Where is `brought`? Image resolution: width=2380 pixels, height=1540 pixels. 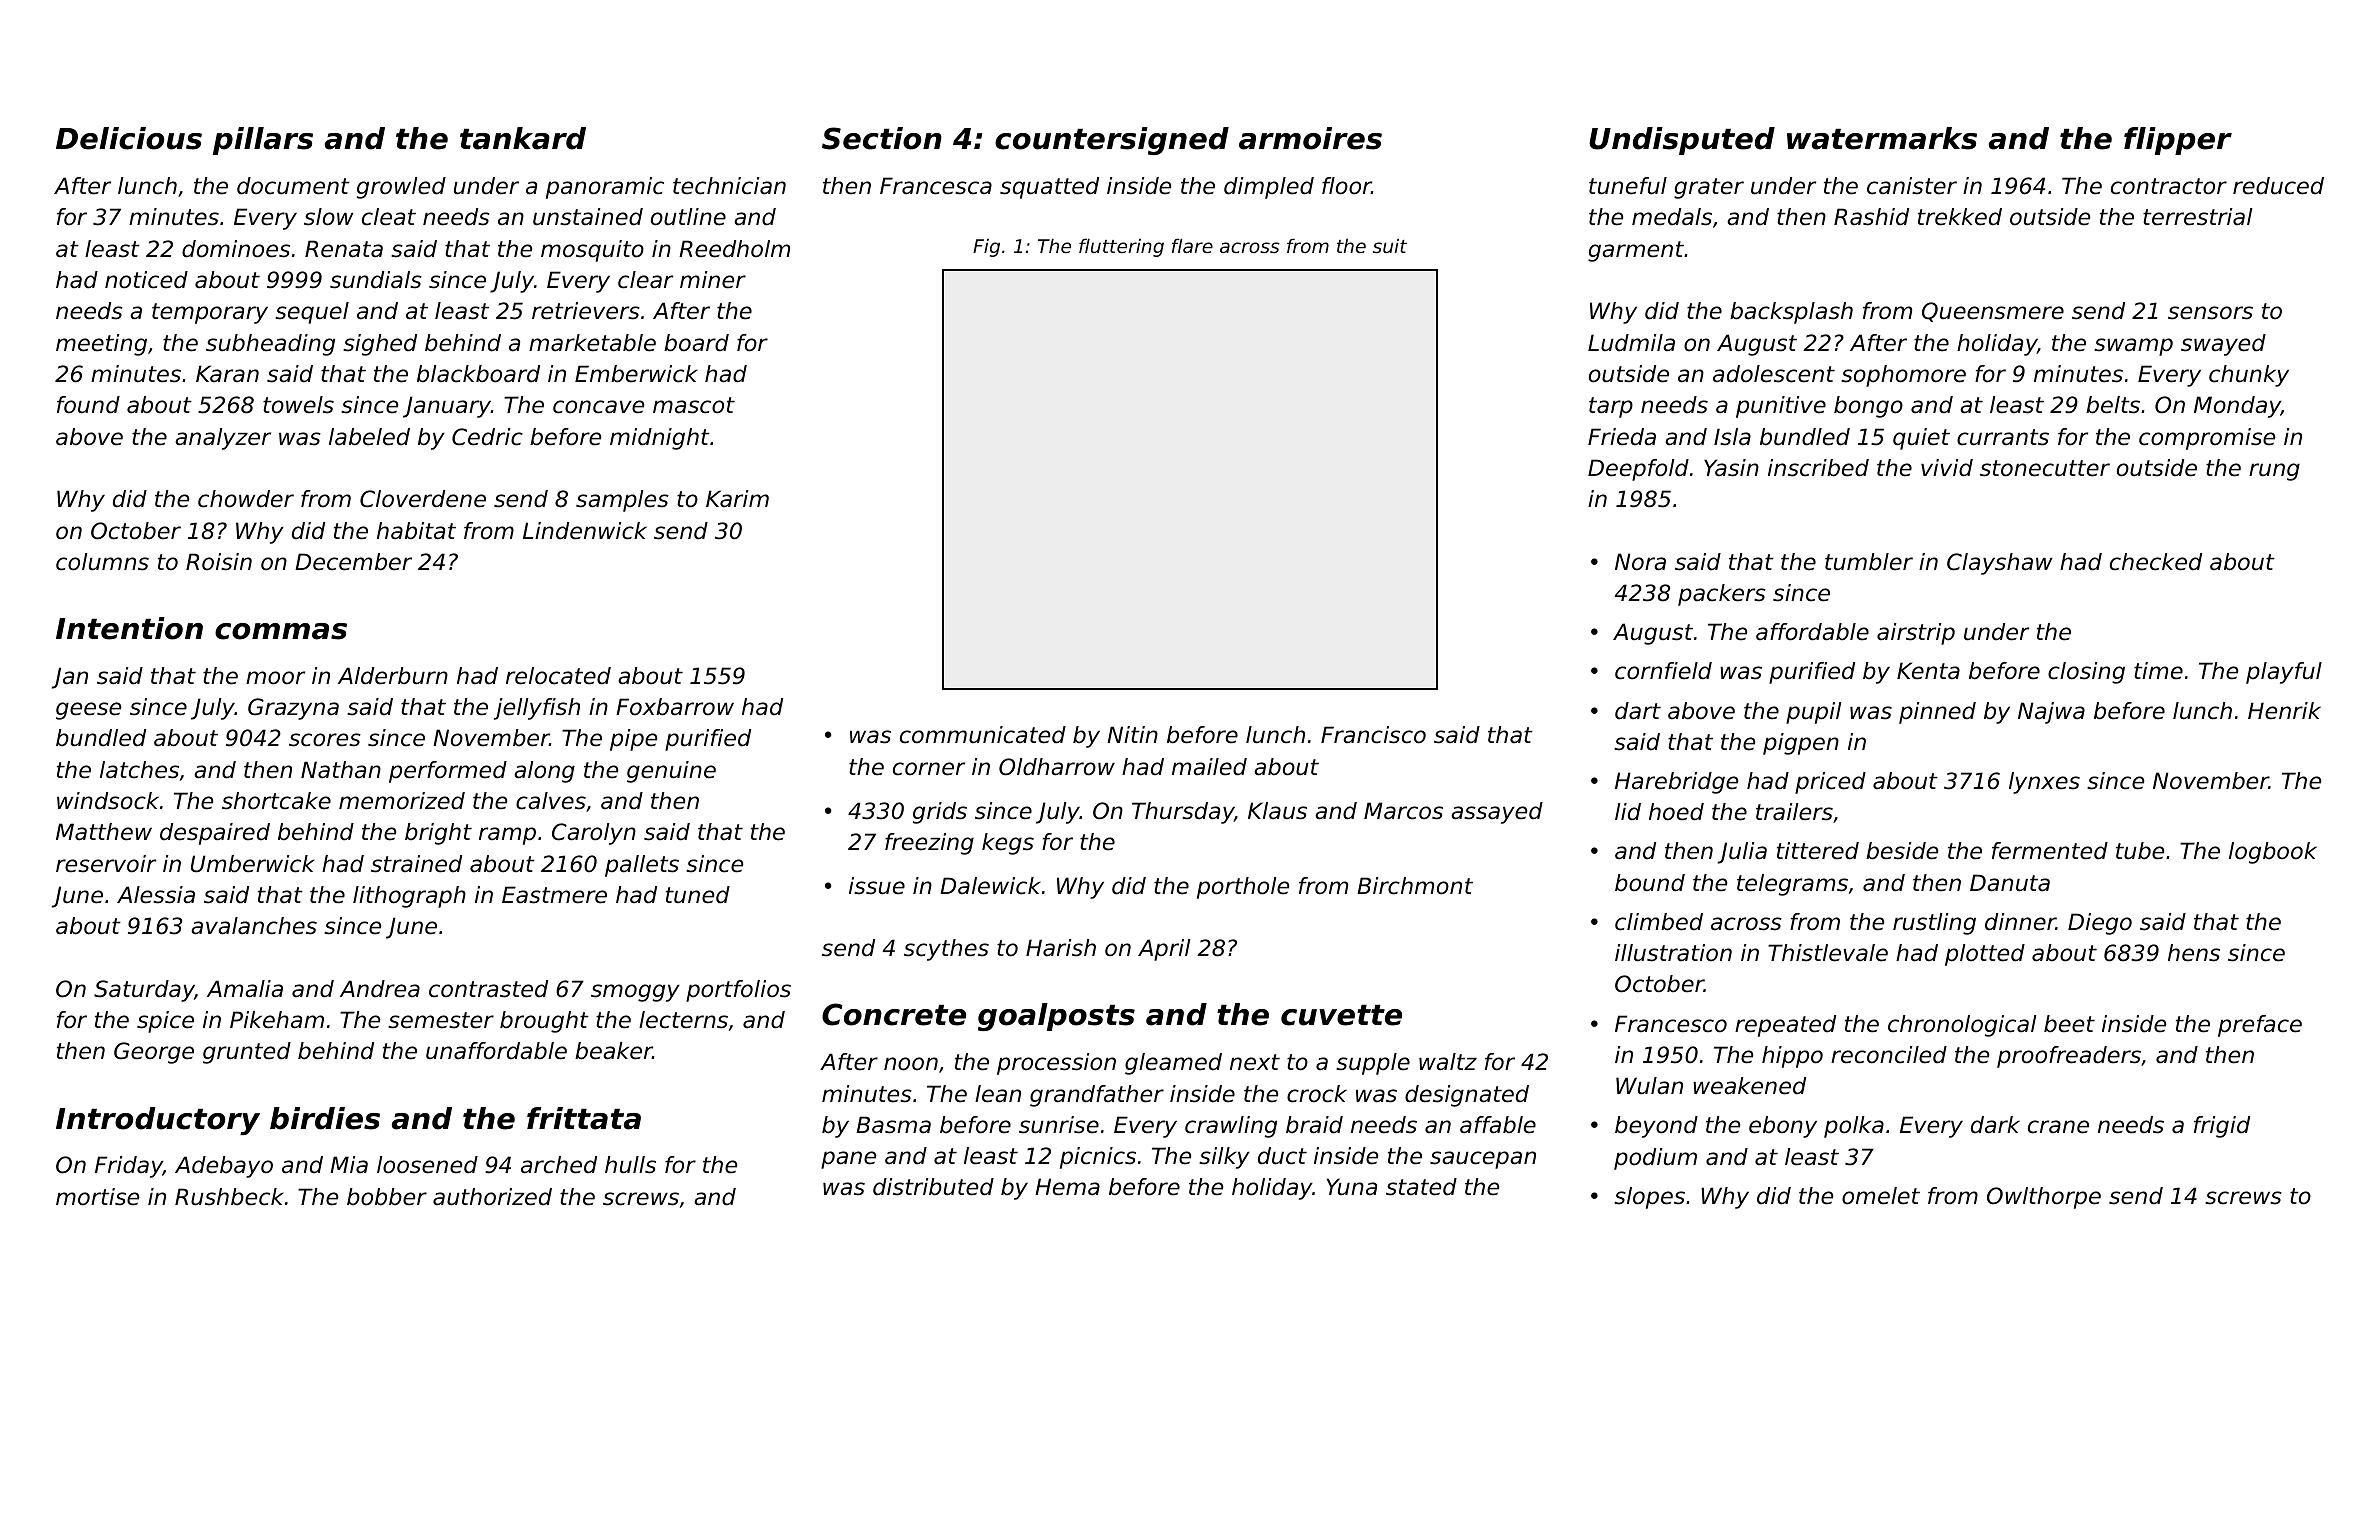
brought is located at coordinates (544, 1022).
